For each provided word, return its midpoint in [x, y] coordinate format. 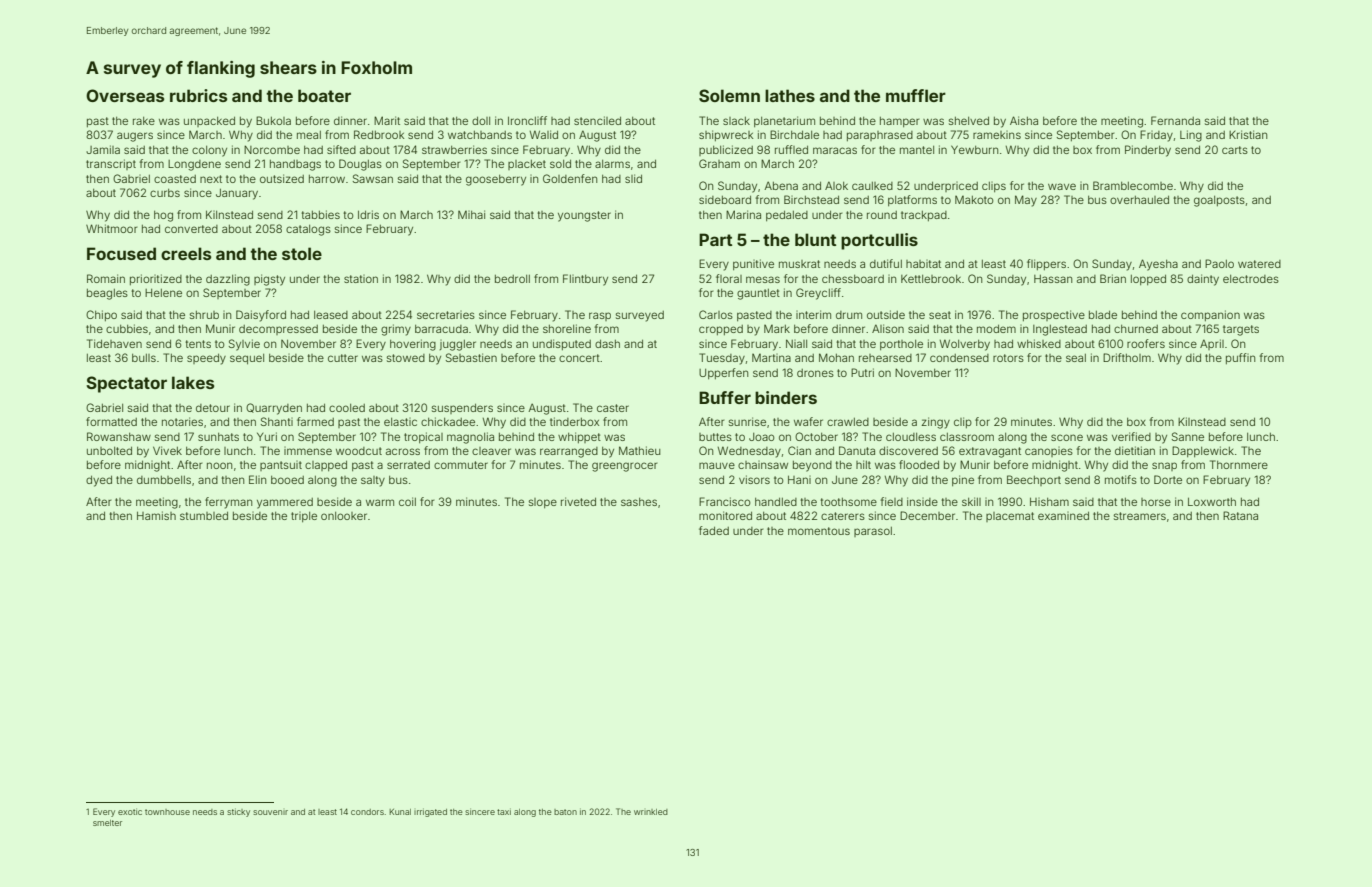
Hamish [156, 515]
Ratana [1240, 515]
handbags [295, 165]
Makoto [974, 200]
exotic [130, 812]
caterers [843, 516]
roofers [1146, 343]
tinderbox [574, 421]
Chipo [101, 315]
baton [565, 812]
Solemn [729, 95]
